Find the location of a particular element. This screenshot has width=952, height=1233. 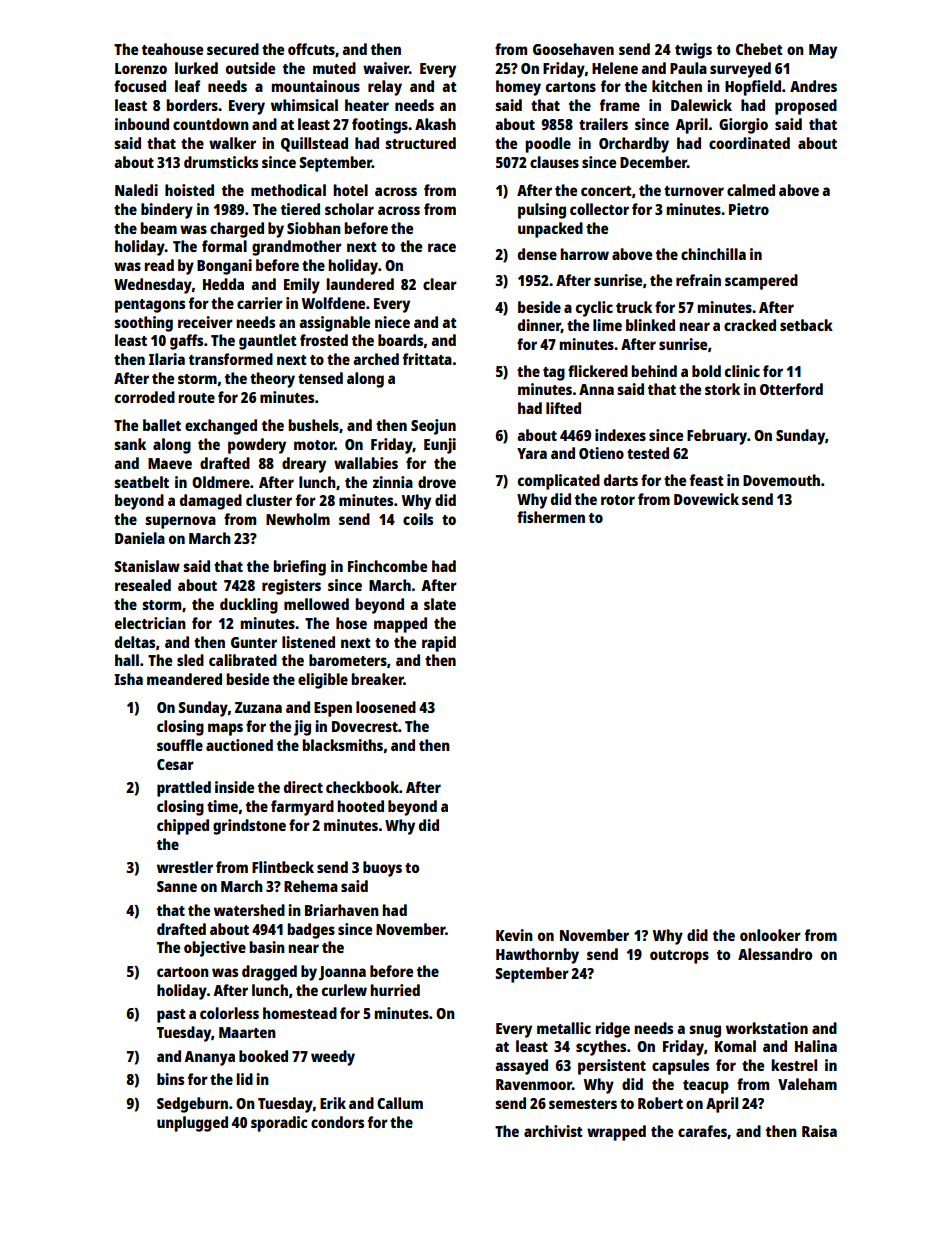

cartoon is located at coordinates (183, 972).
